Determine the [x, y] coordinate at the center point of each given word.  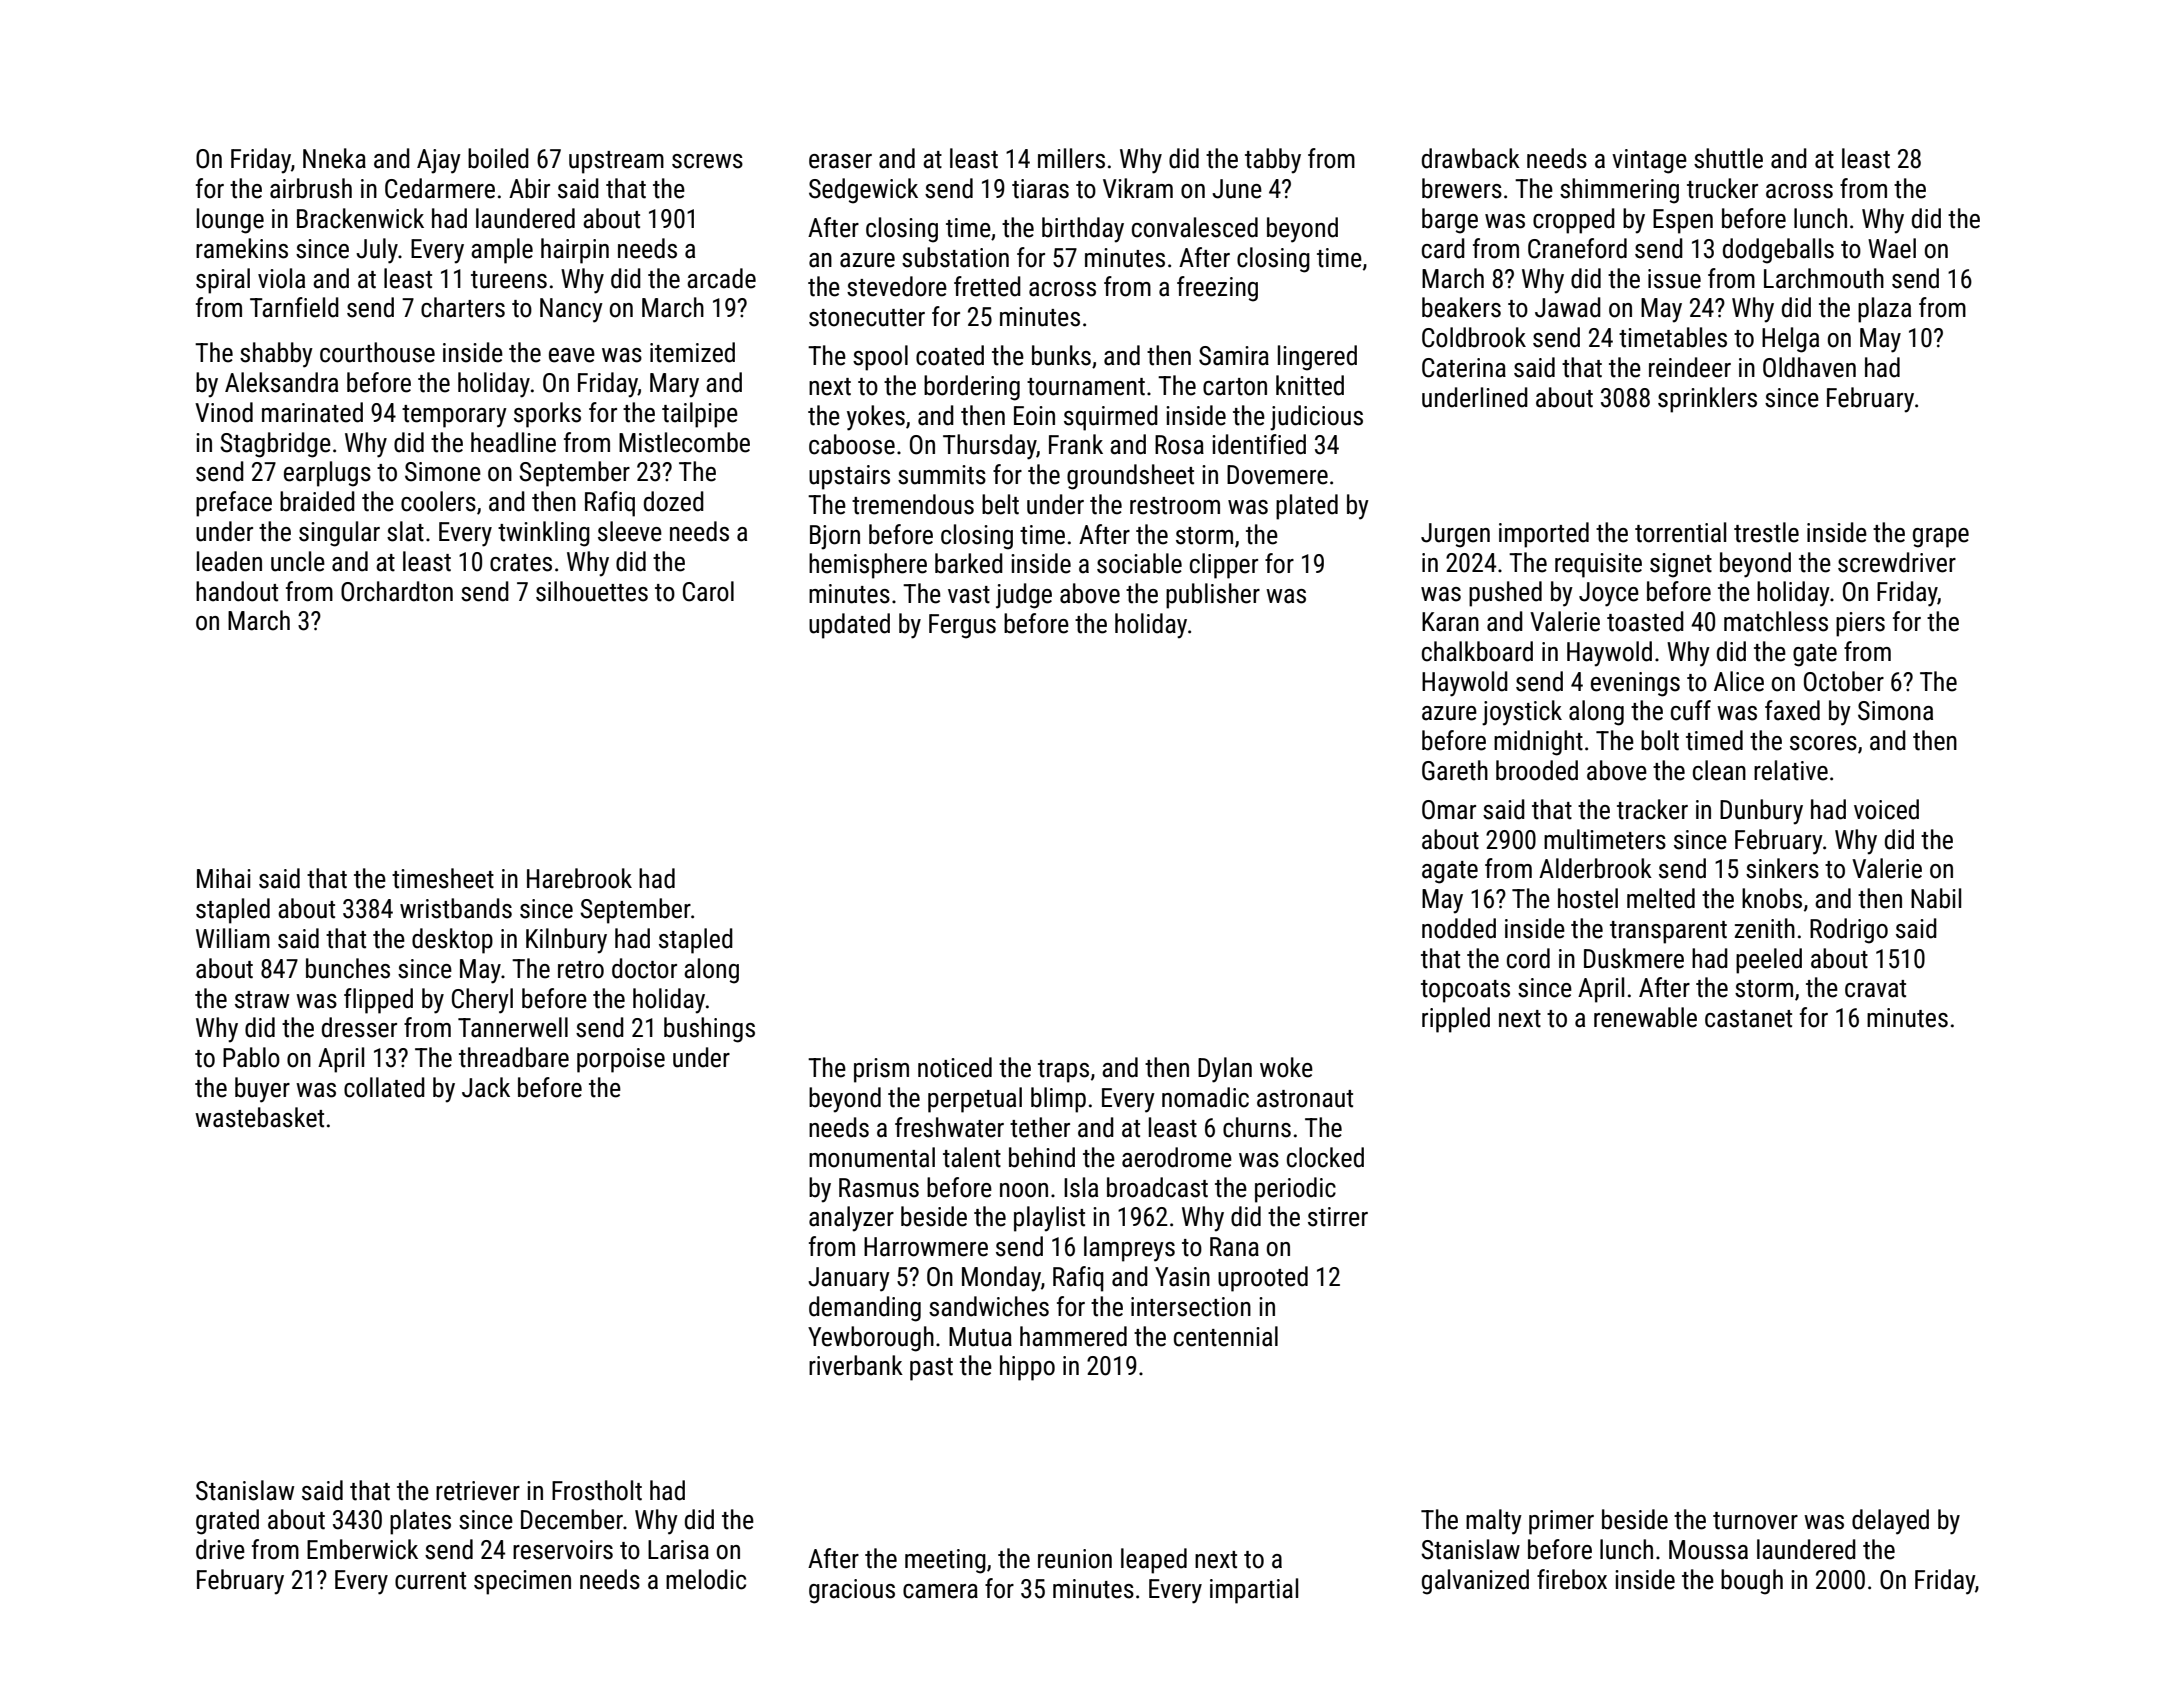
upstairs [849, 477]
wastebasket [259, 1117]
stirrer [1338, 1217]
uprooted [1263, 1279]
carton [1235, 387]
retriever [478, 1491]
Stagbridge [275, 445]
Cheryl [482, 1001]
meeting [945, 1561]
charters [463, 307]
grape [1941, 538]
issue [1674, 279]
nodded [1459, 928]
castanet [1748, 1019]
